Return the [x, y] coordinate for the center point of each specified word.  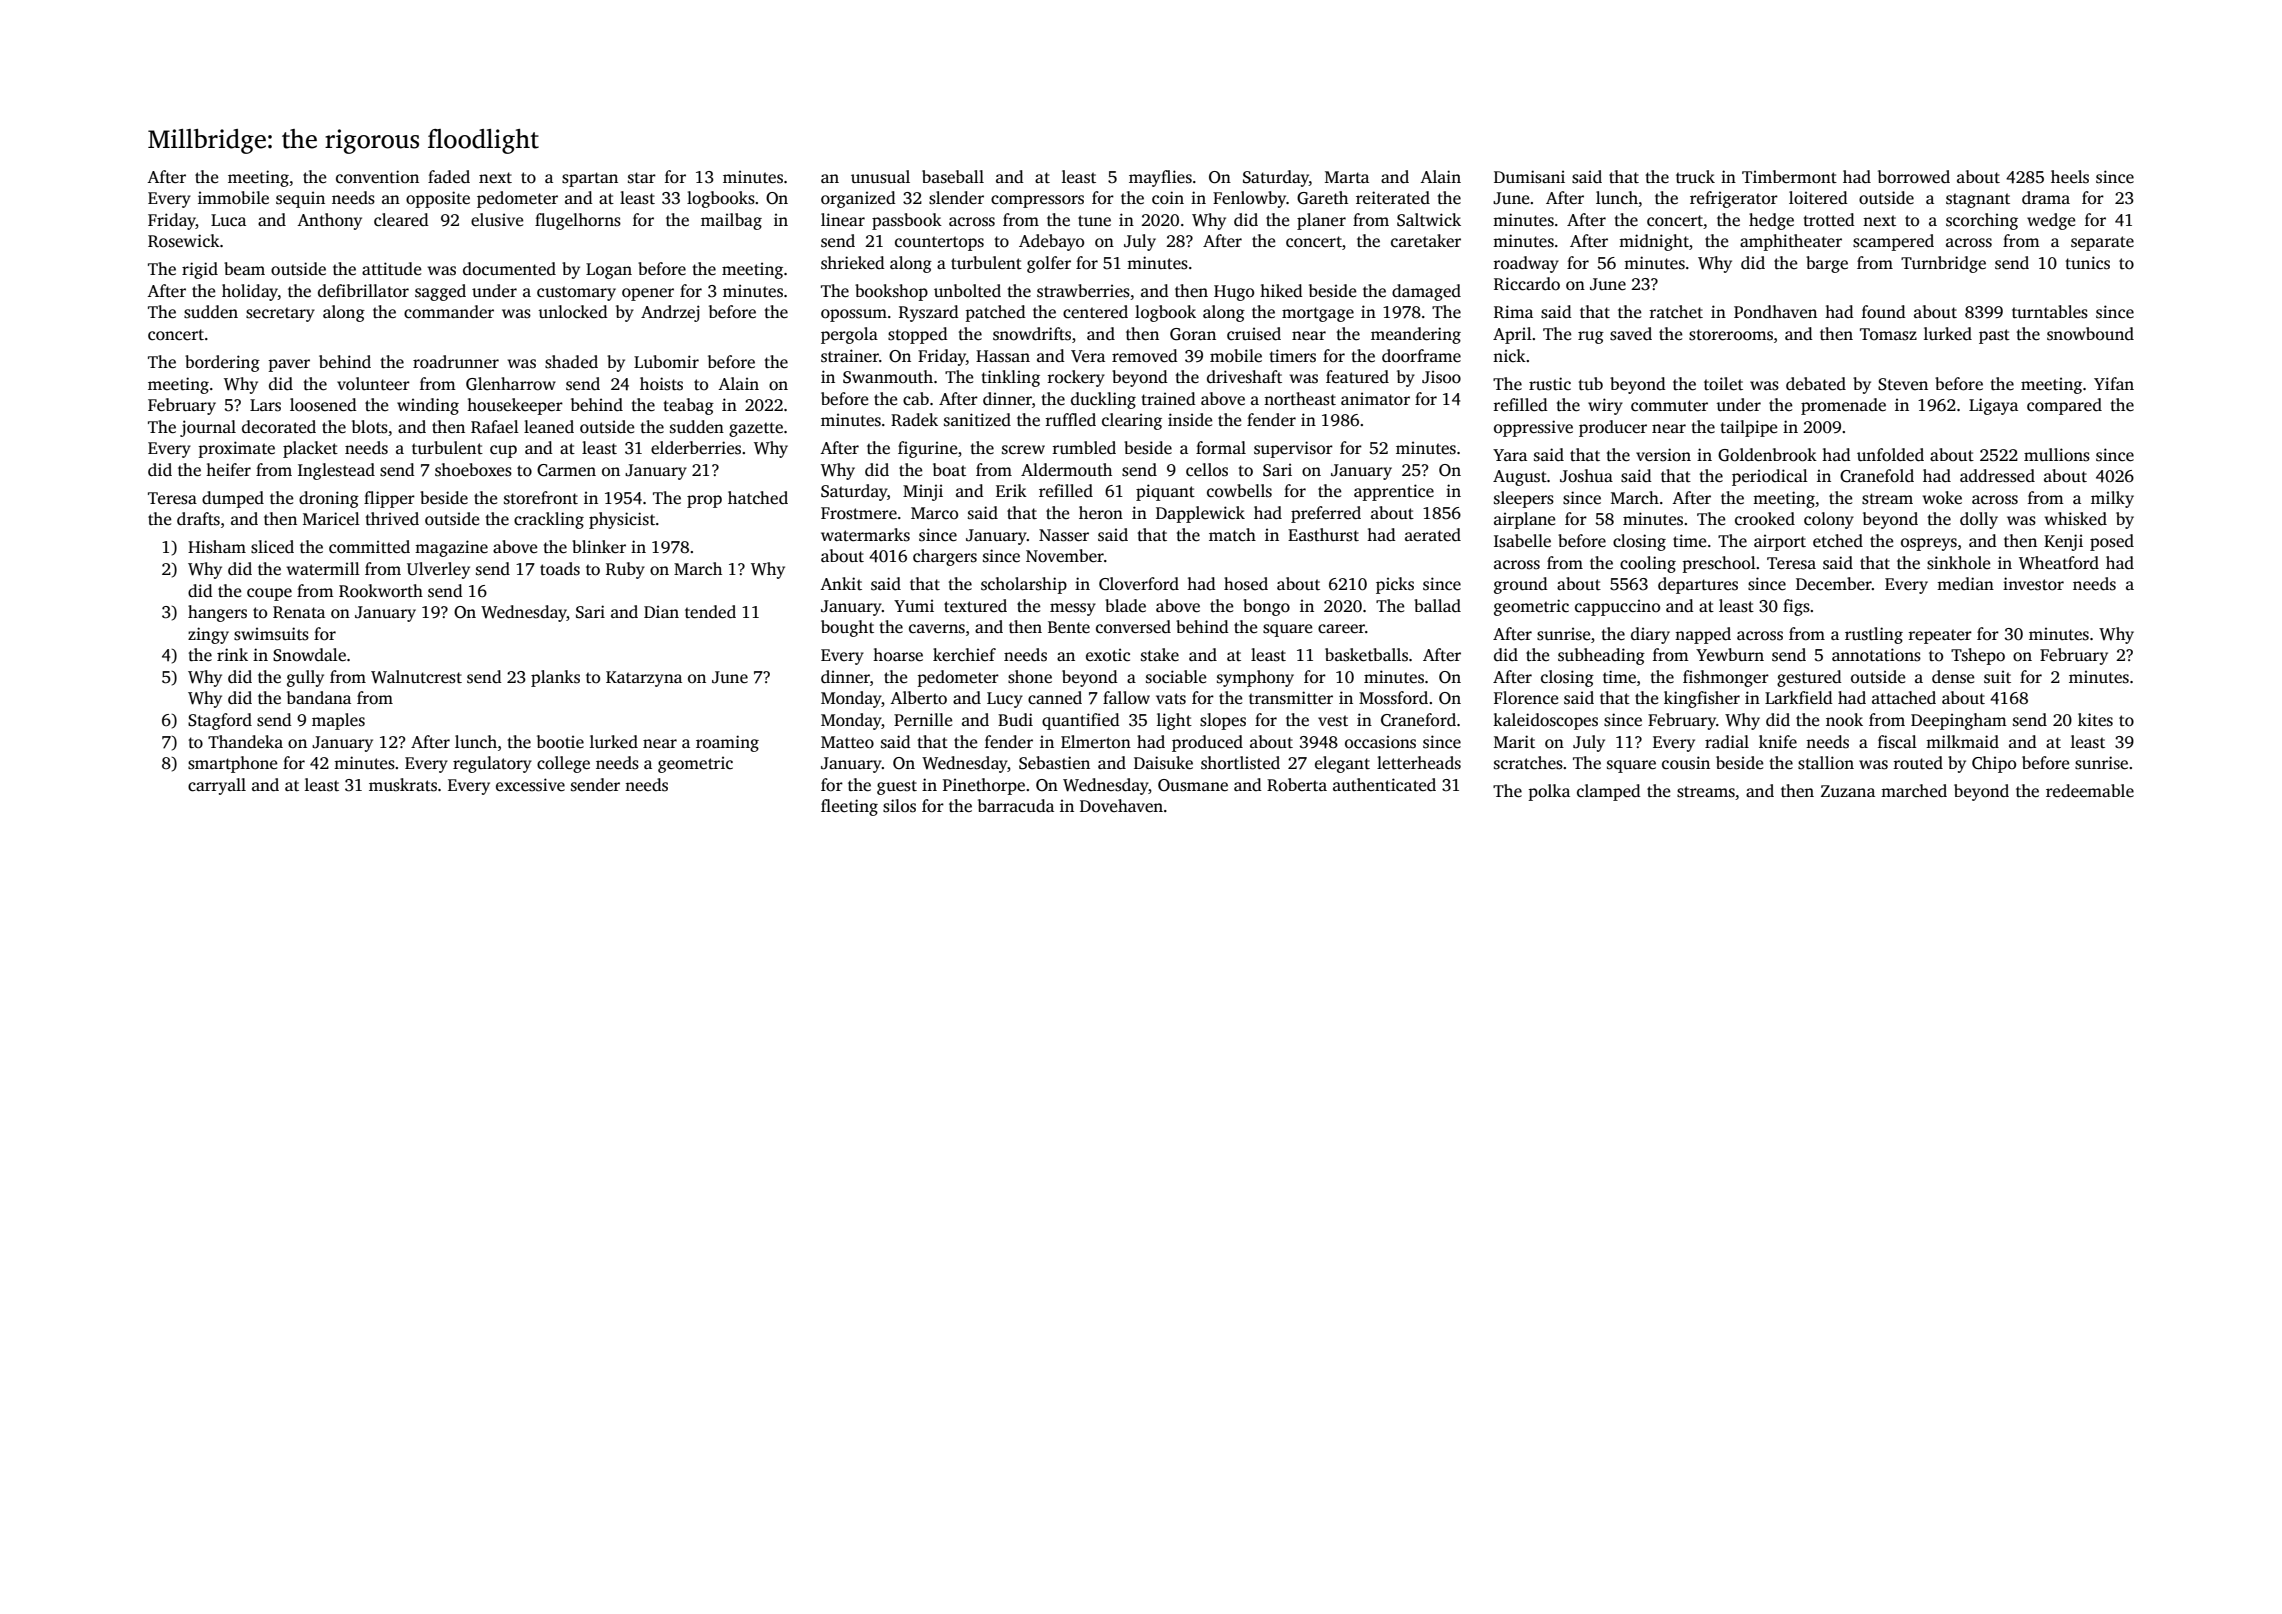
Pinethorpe [984, 786]
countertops [939, 243]
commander [449, 312]
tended [710, 612]
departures [1698, 585]
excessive [530, 785]
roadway [1526, 264]
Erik [1011, 490]
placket [310, 449]
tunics [2087, 263]
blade [1125, 606]
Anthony [329, 221]
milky [2112, 499]
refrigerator [1734, 199]
